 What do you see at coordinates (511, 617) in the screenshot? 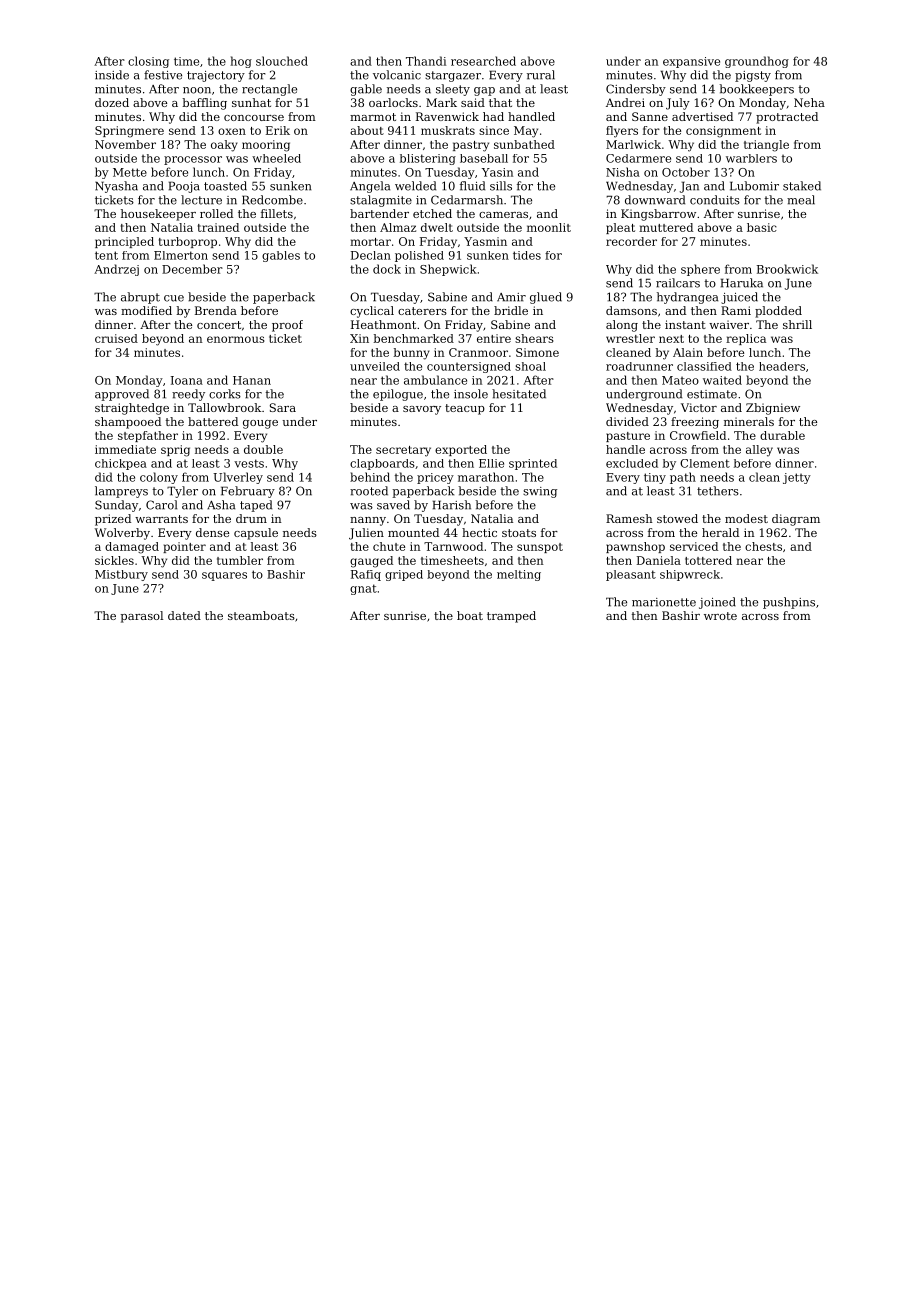
I see `tramped` at bounding box center [511, 617].
